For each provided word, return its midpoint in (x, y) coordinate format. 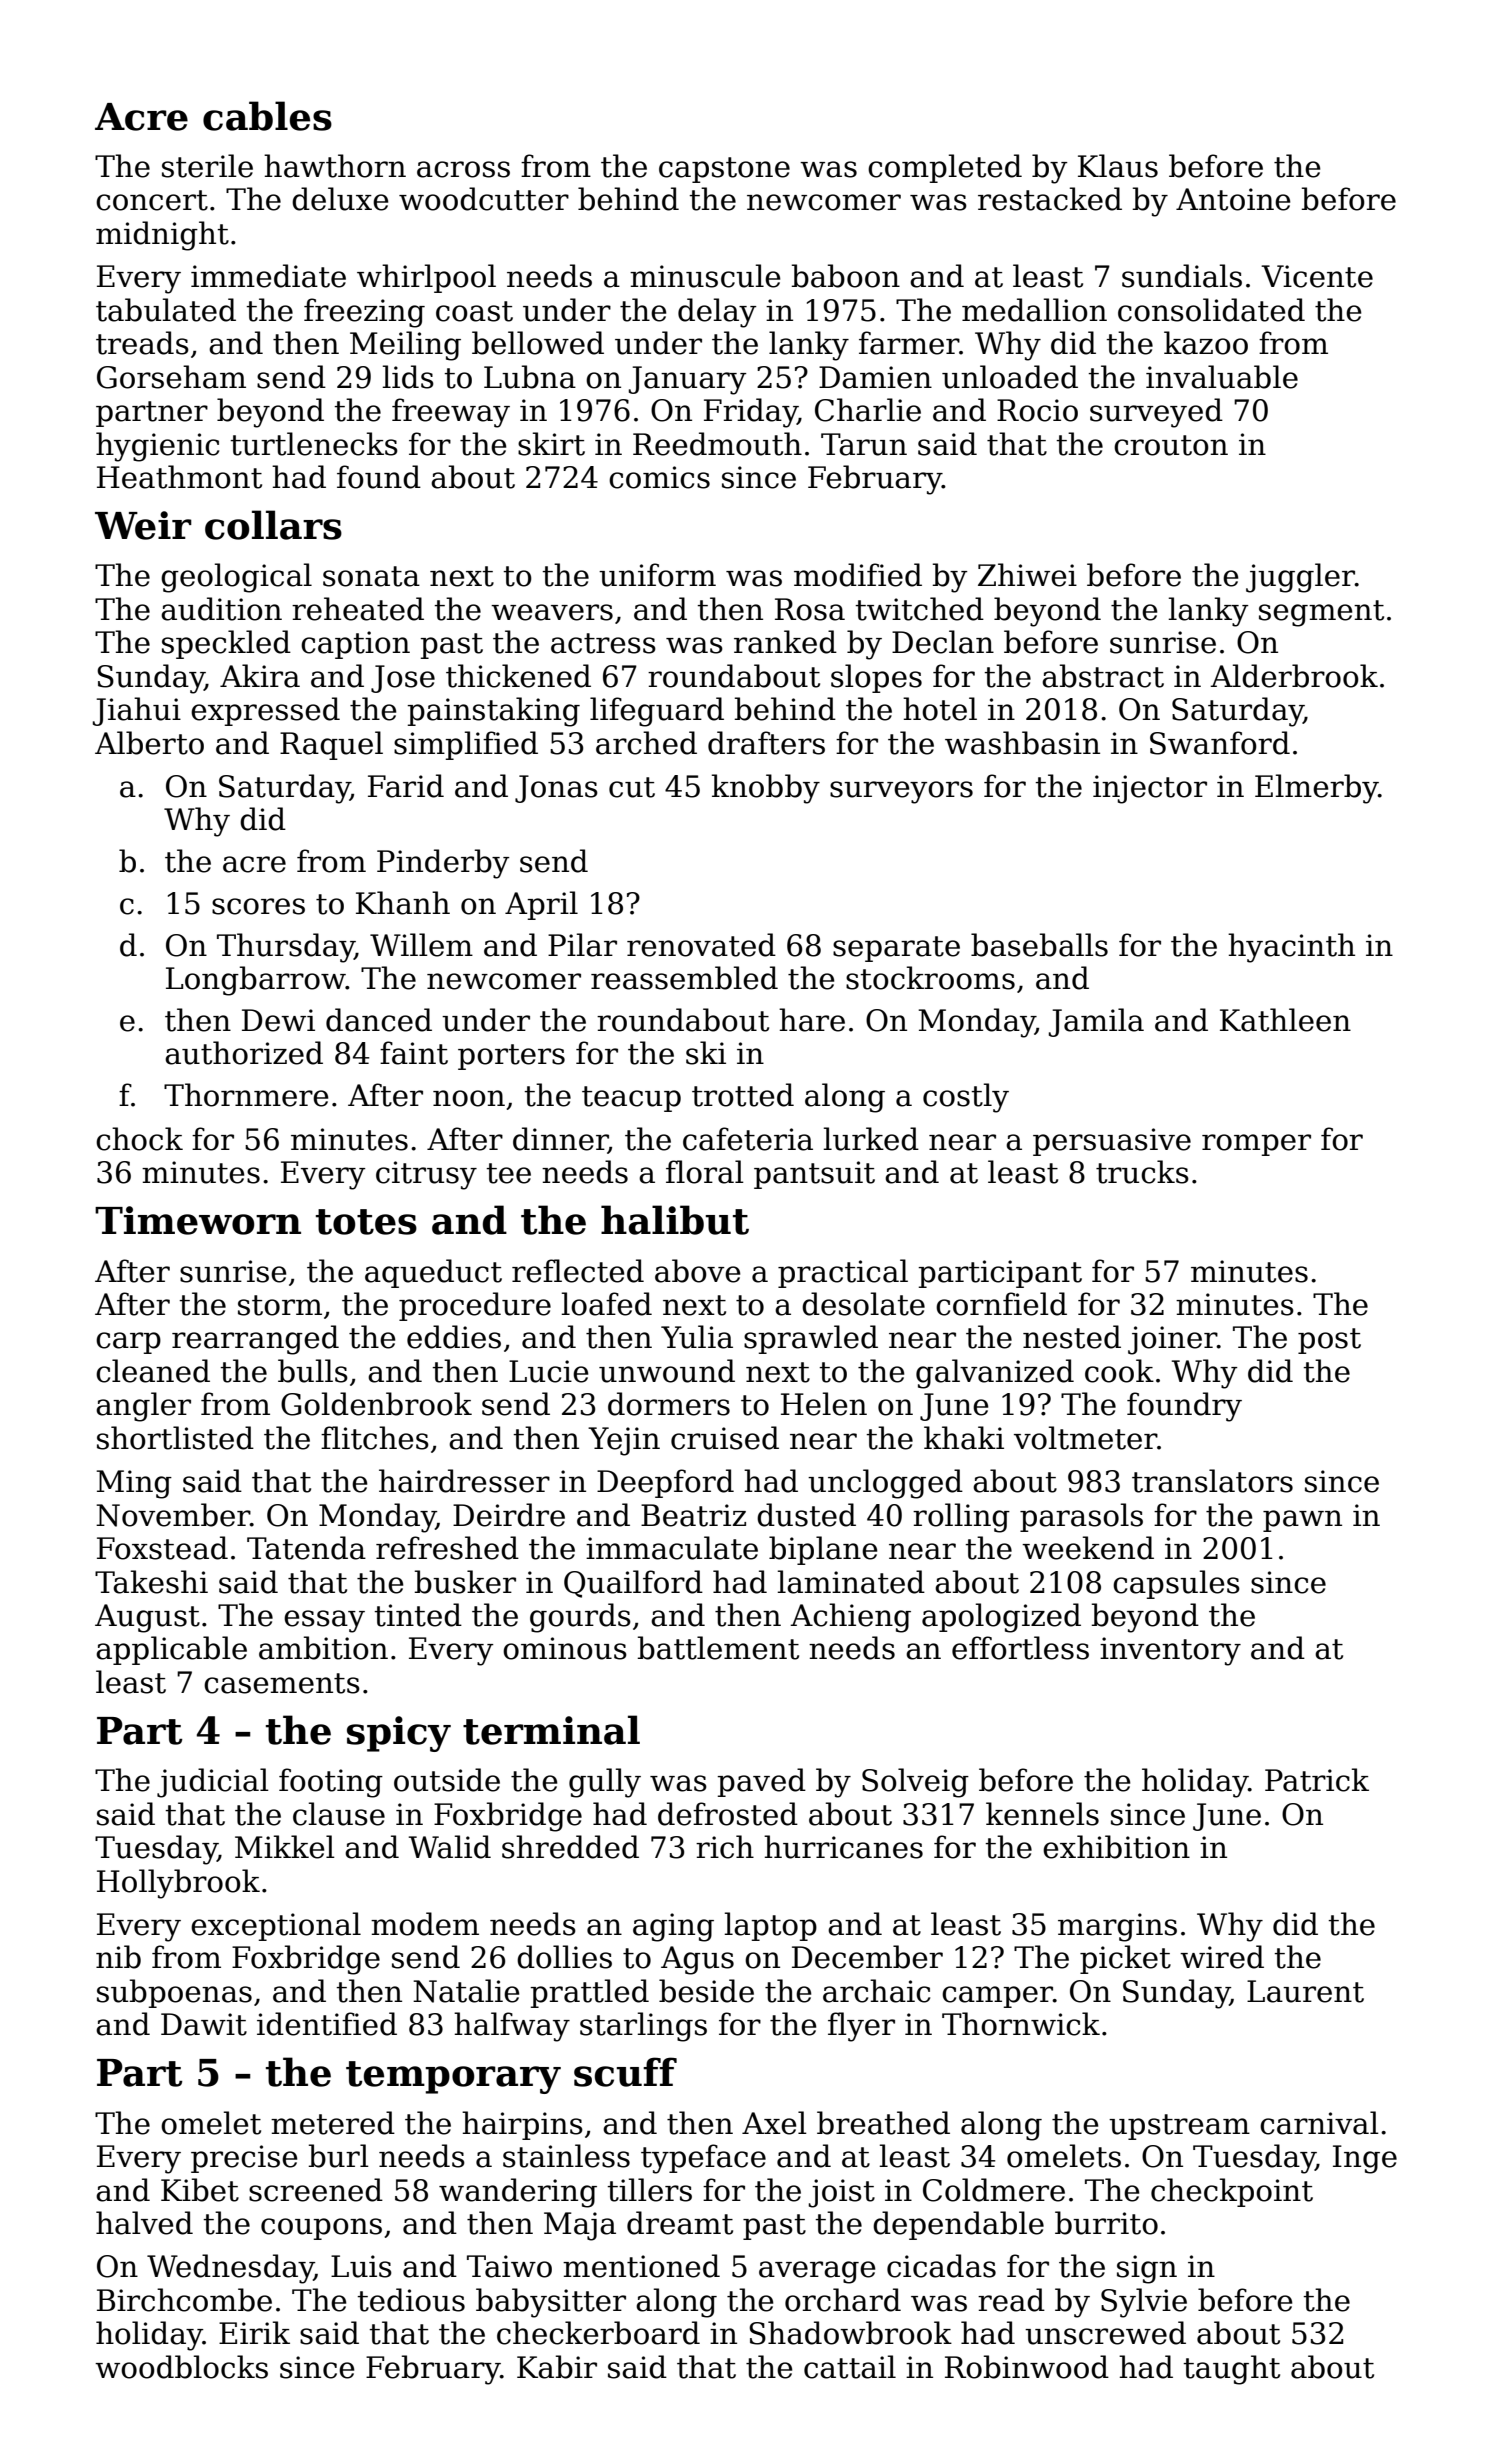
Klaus (1118, 166)
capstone (724, 170)
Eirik (254, 2332)
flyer (861, 2027)
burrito (1106, 2223)
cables (267, 116)
